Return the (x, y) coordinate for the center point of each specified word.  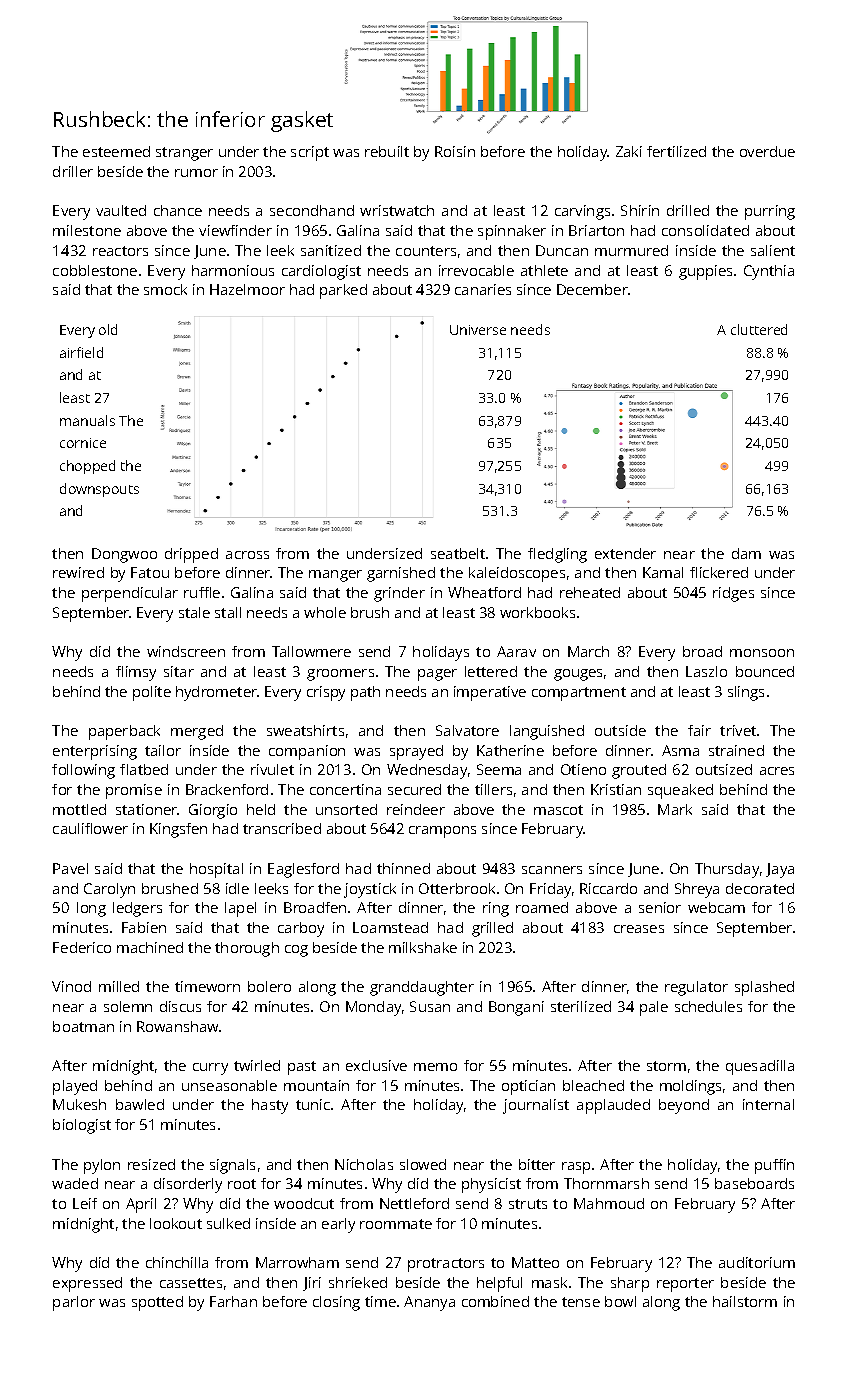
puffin (774, 1166)
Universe (478, 330)
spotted (157, 1303)
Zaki (629, 151)
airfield (81, 352)
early (338, 1225)
